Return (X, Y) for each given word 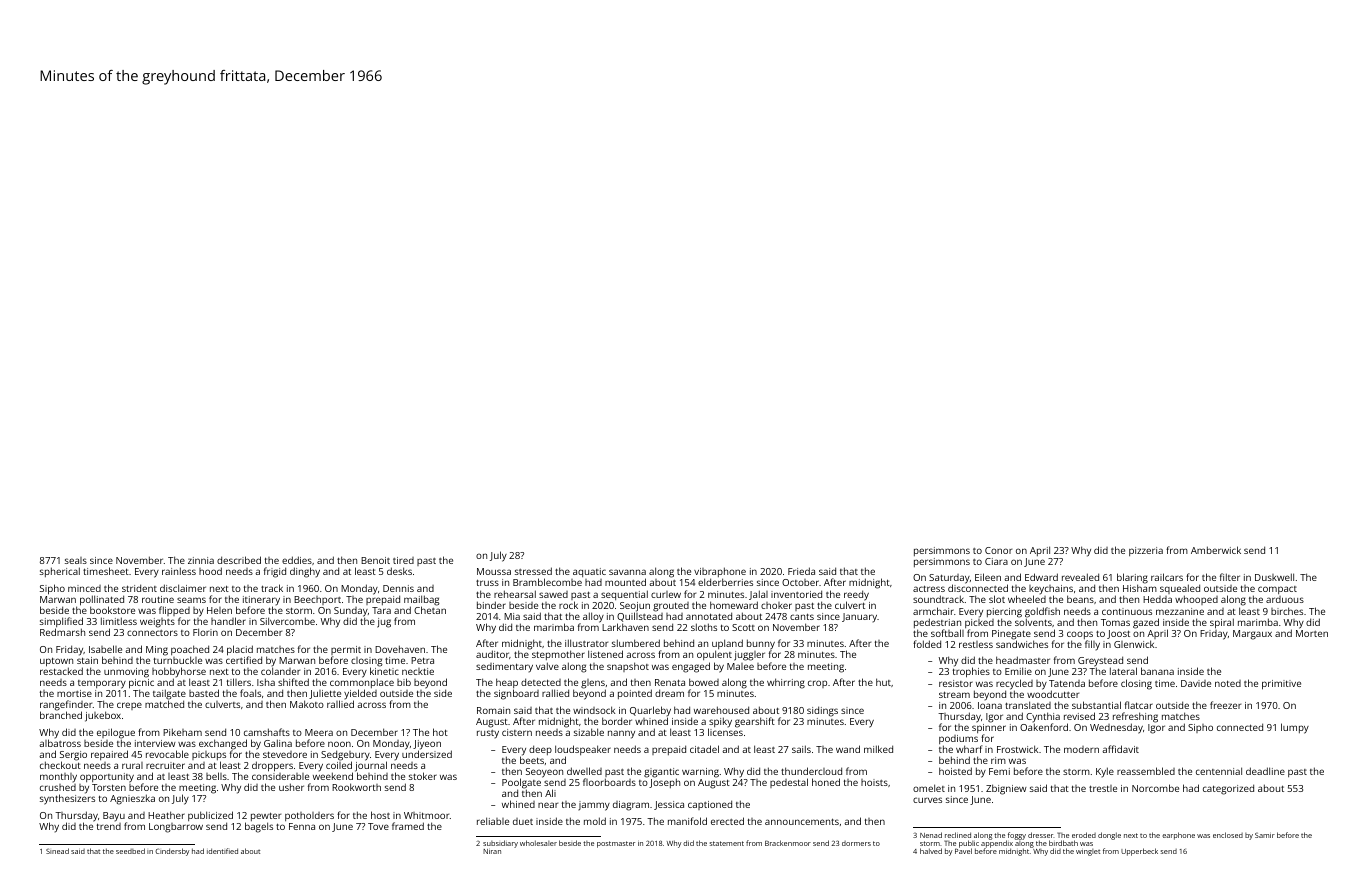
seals (76, 560)
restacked (61, 671)
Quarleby (650, 711)
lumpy (1295, 728)
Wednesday (1116, 728)
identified (222, 851)
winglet (1088, 852)
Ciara (996, 561)
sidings (822, 711)
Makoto (307, 704)
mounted (625, 582)
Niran (492, 851)
